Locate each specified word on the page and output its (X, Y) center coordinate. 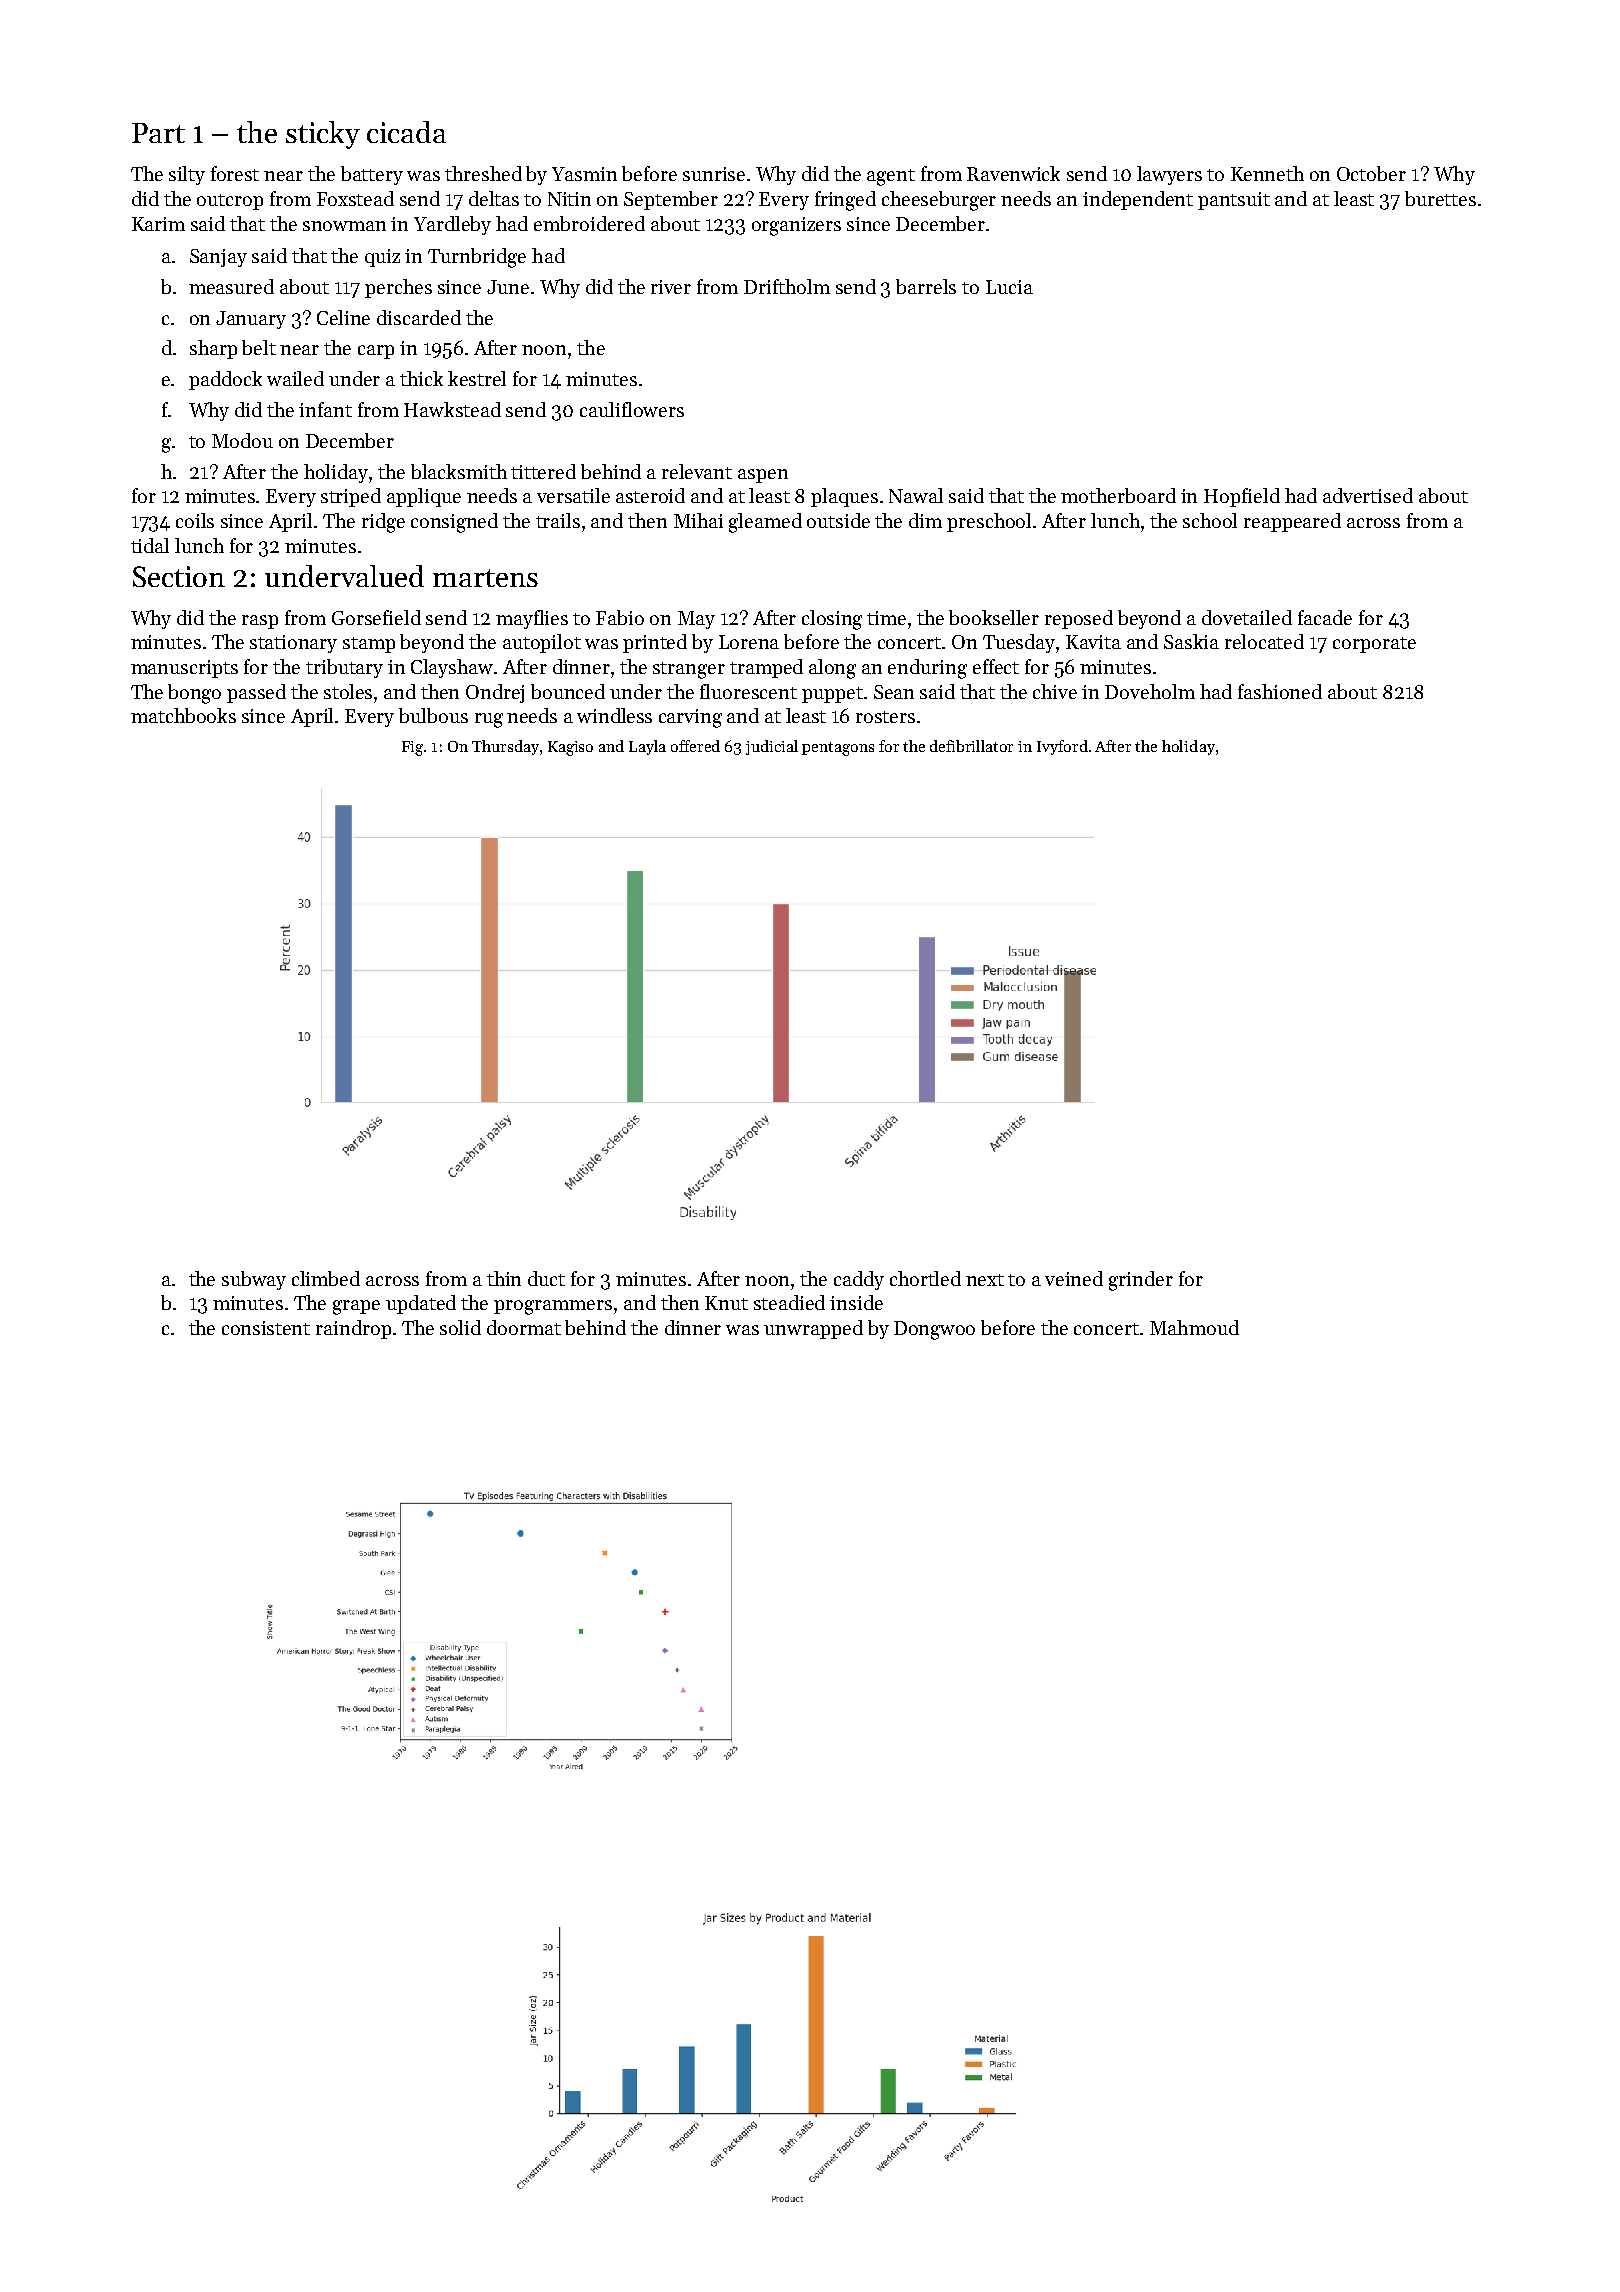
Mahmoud (1194, 1327)
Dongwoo (934, 1330)
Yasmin (584, 174)
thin (504, 1278)
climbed (326, 1278)
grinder (1141, 1281)
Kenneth (1267, 173)
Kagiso (570, 748)
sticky (323, 135)
